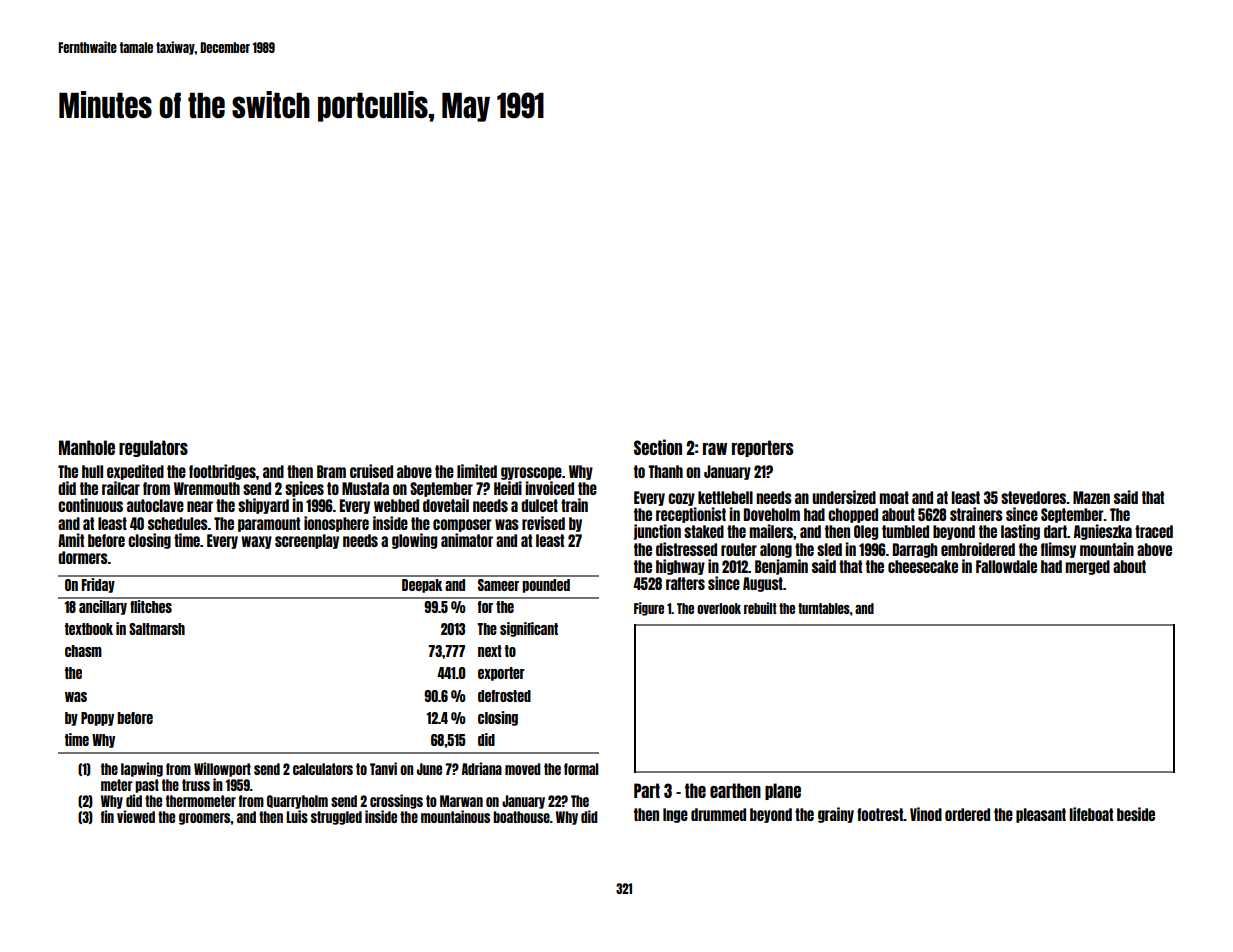  Describe the element at coordinates (658, 447) in the document. I see `Section` at that location.
